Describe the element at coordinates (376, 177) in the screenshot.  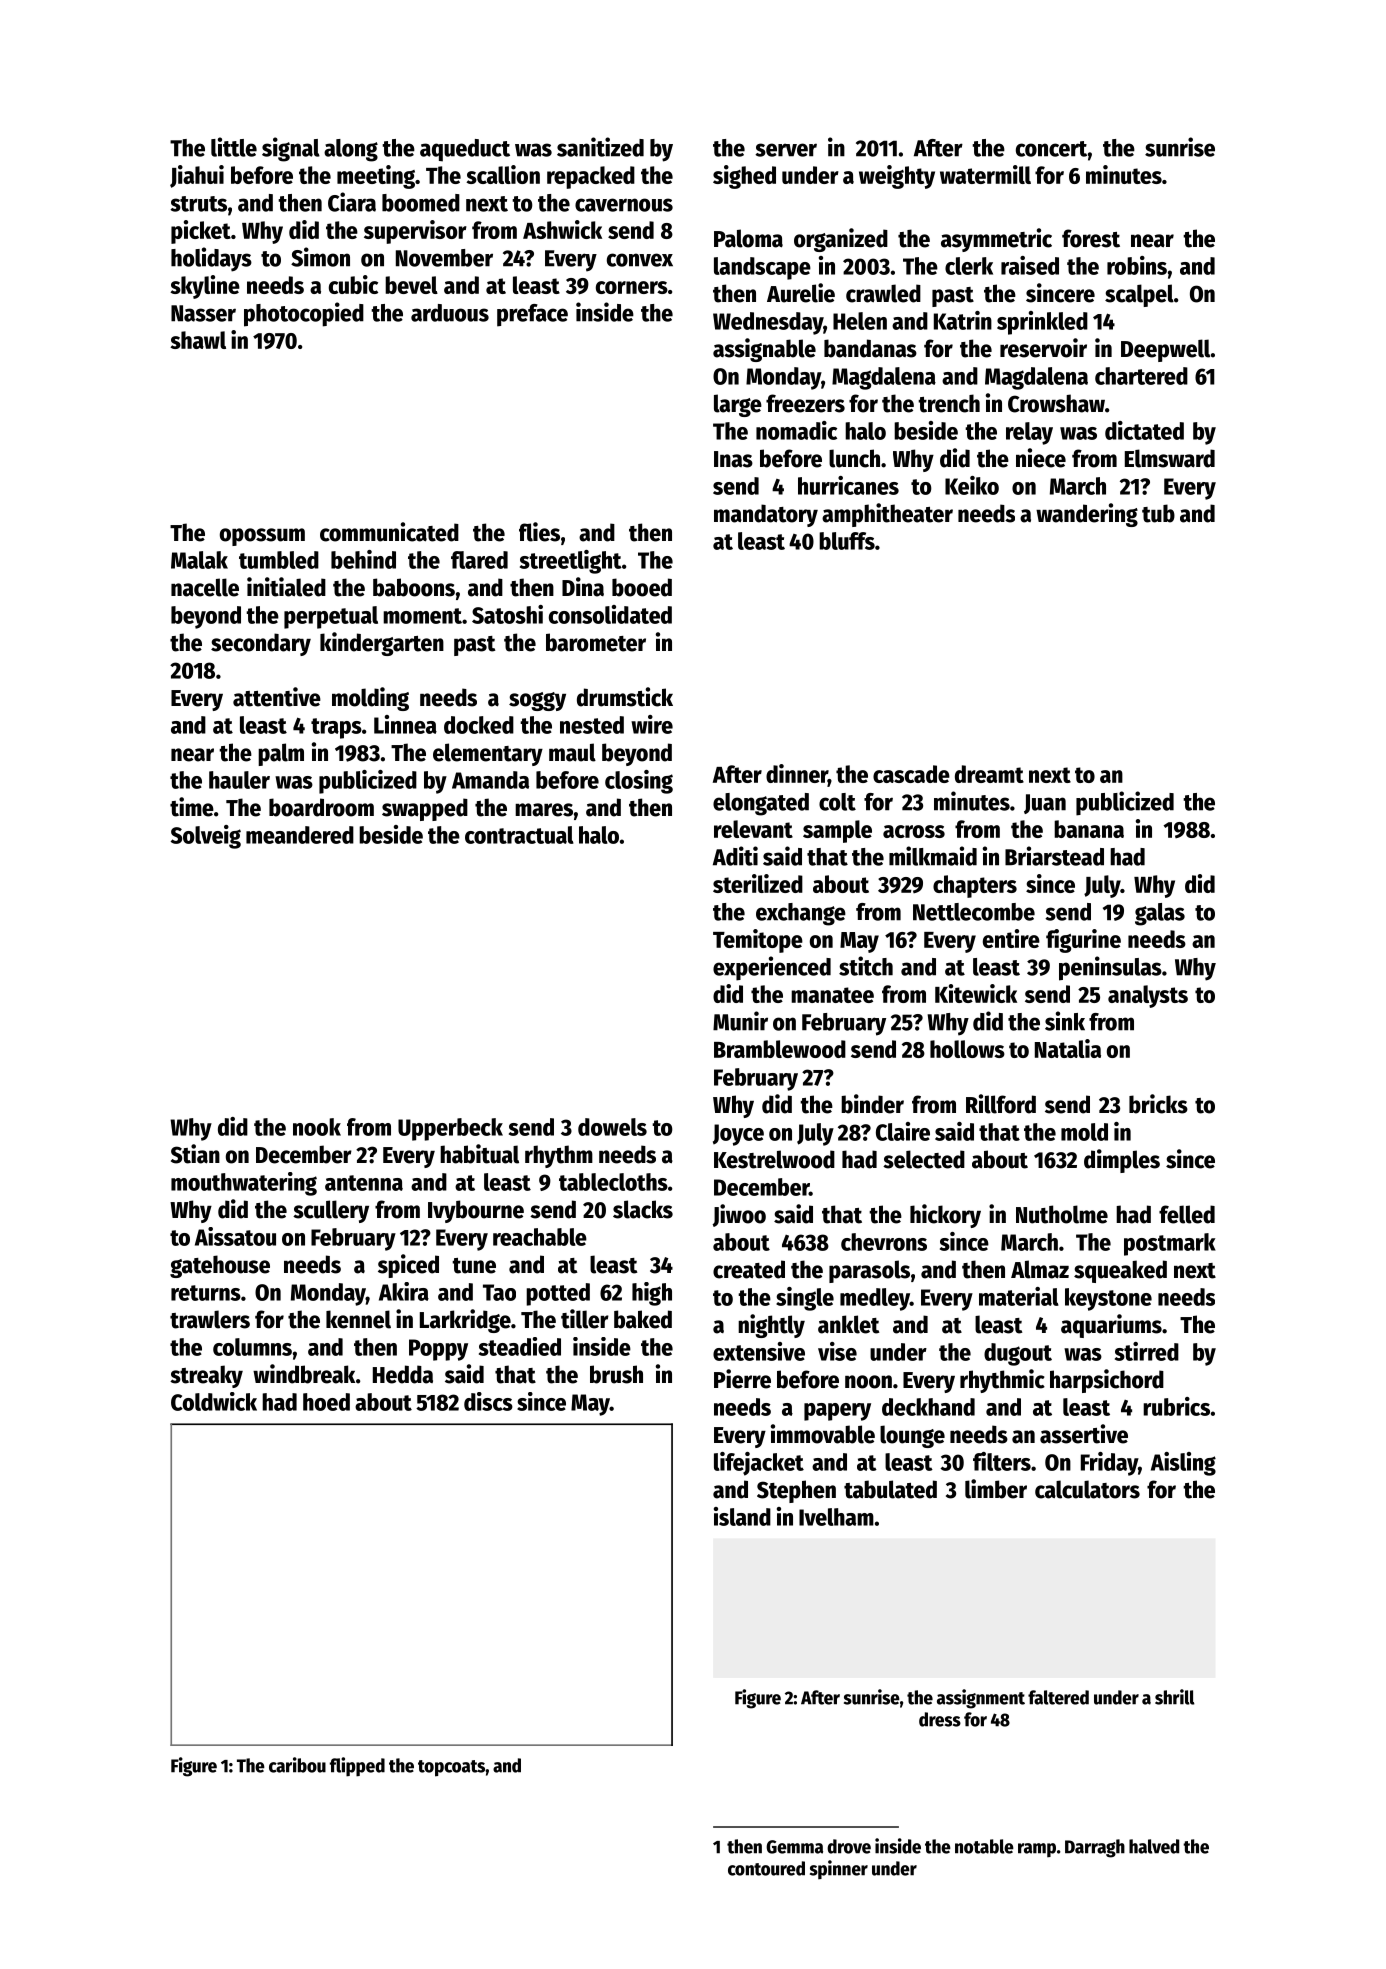
I see `meeting` at that location.
